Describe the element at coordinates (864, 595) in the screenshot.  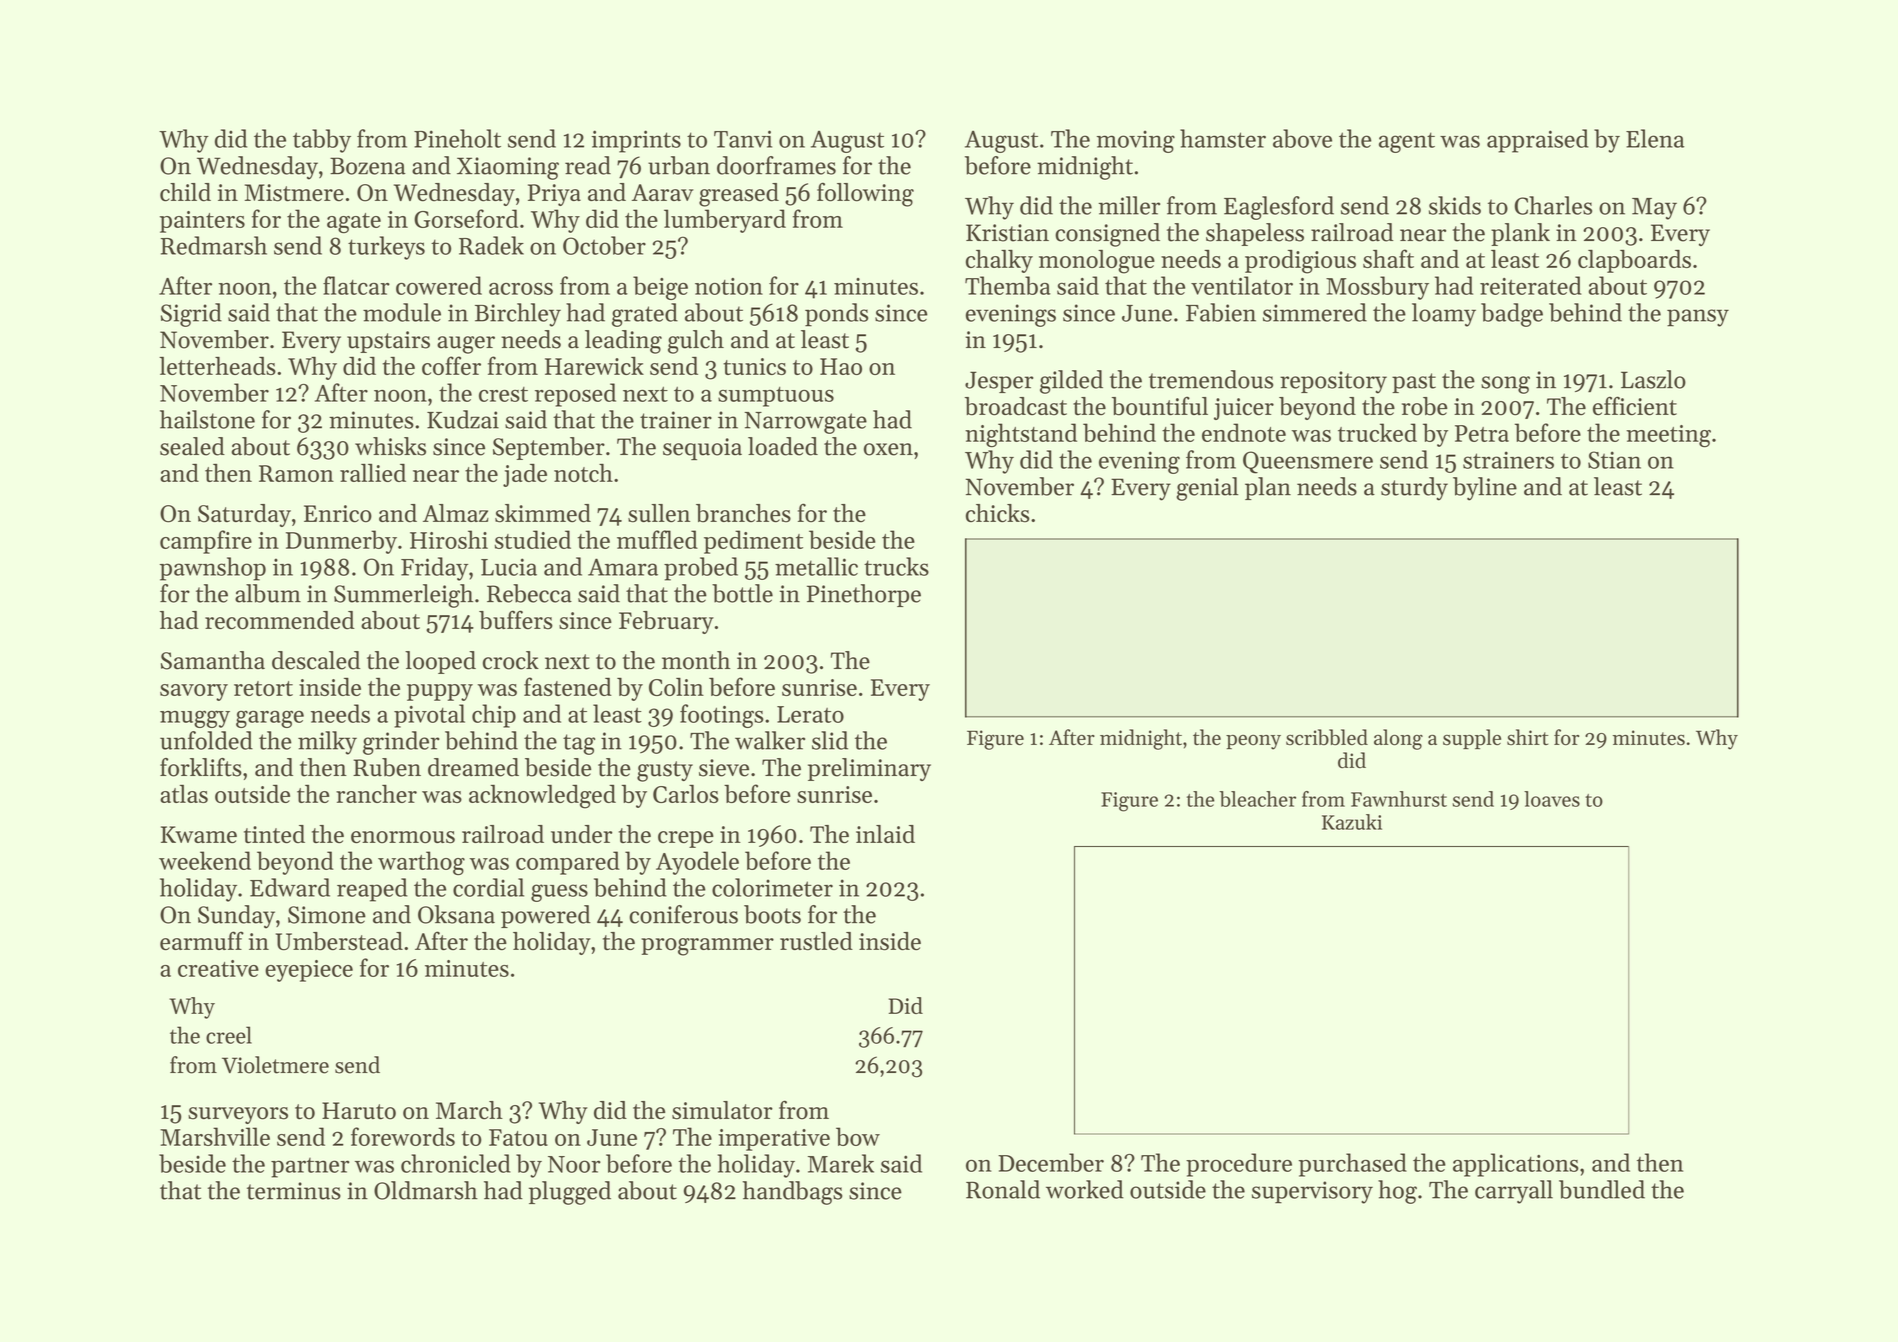
I see `Pinethorpe` at that location.
